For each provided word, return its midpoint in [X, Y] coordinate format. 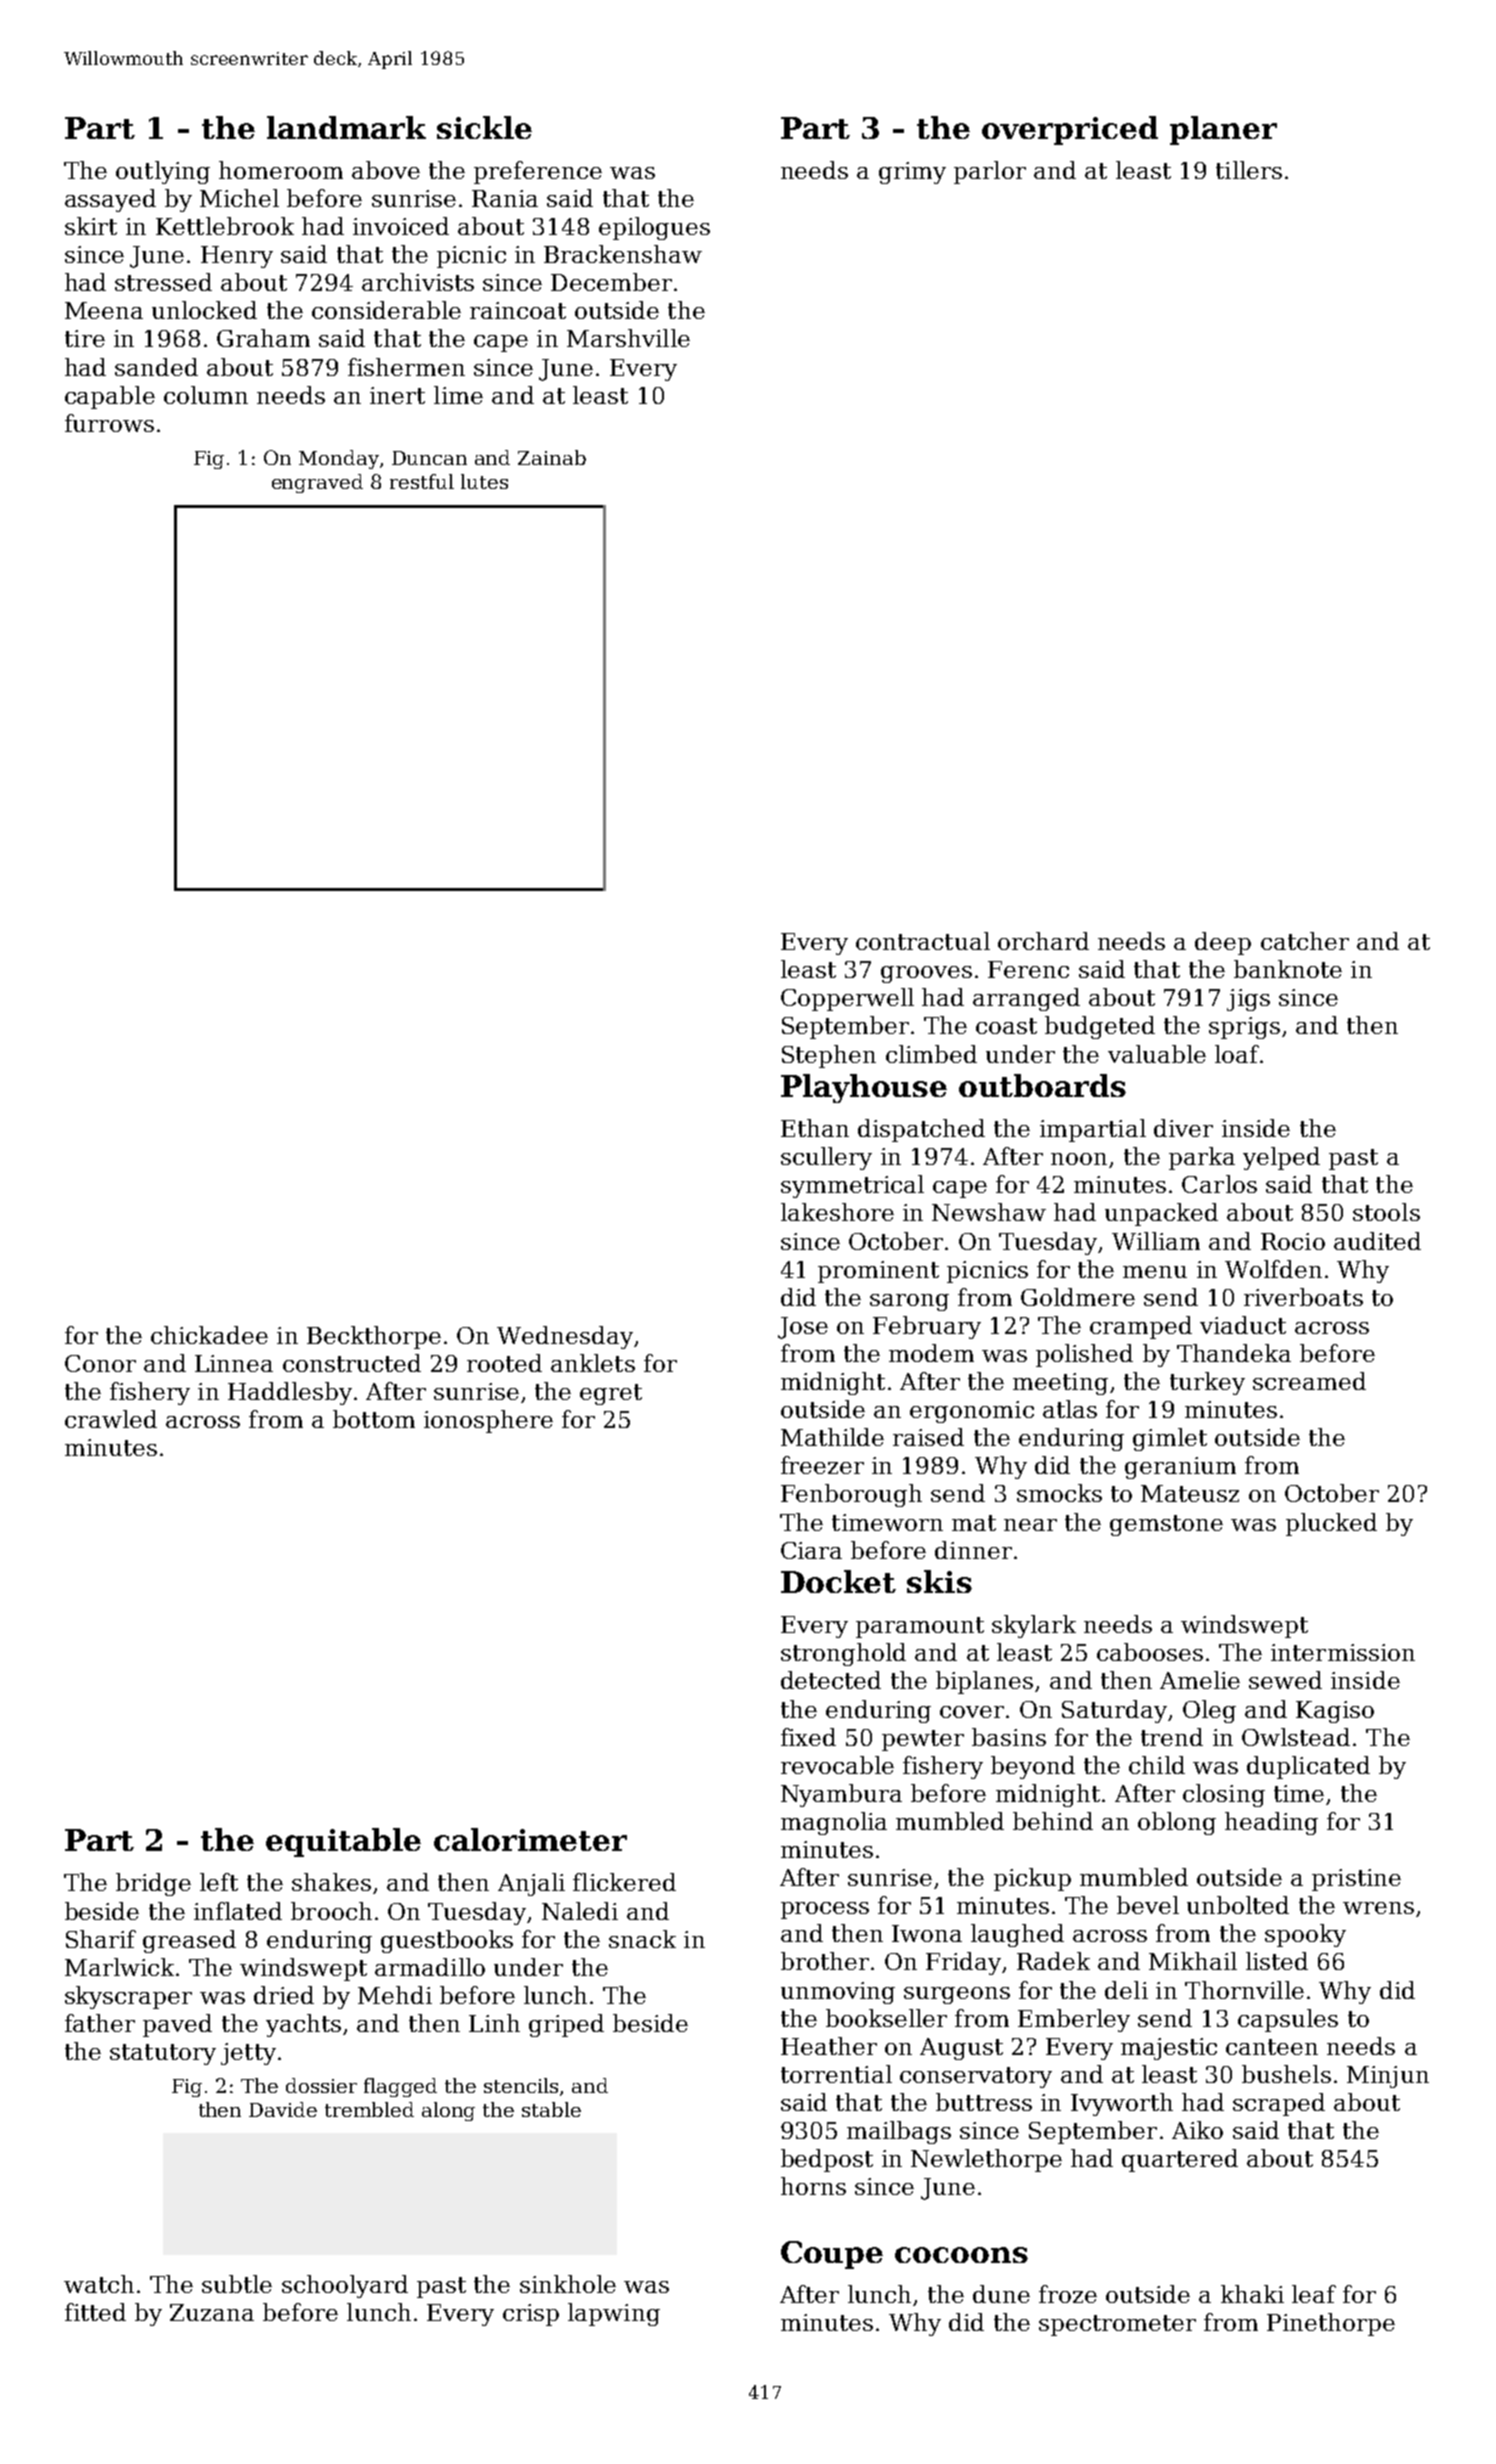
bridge [153, 1884]
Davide [283, 2109]
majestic [1169, 2049]
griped [566, 2025]
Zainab [552, 457]
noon [1079, 1159]
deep [1223, 943]
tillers [1249, 170]
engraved [317, 483]
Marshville [628, 338]
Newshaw [989, 1212]
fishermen [406, 367]
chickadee [209, 1335]
